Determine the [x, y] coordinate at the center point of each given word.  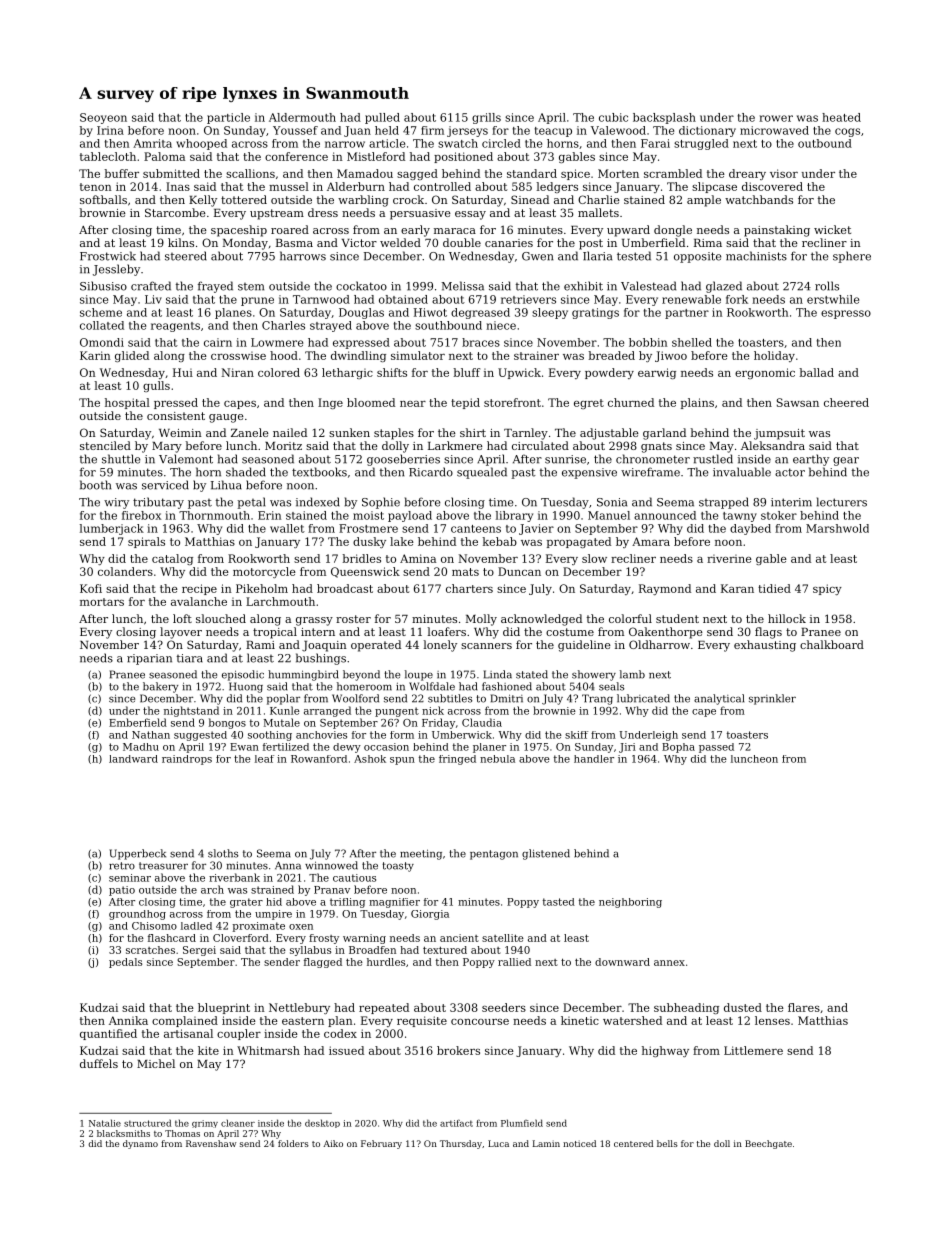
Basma [294, 243]
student [677, 618]
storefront [512, 402]
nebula [497, 759]
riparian [149, 659]
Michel [156, 1063]
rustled [713, 459]
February [381, 1144]
